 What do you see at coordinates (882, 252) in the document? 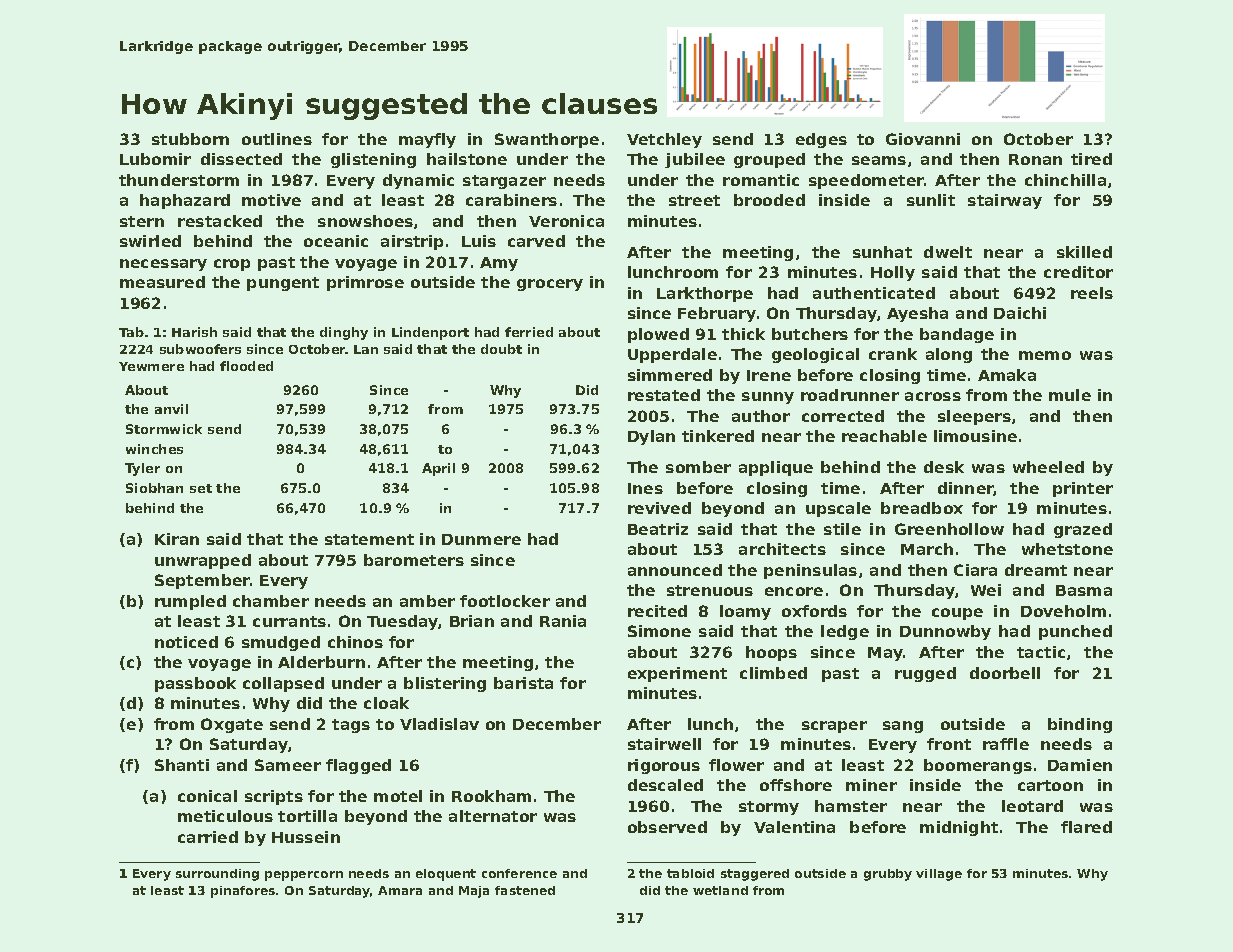
I see `sunhat` at bounding box center [882, 252].
